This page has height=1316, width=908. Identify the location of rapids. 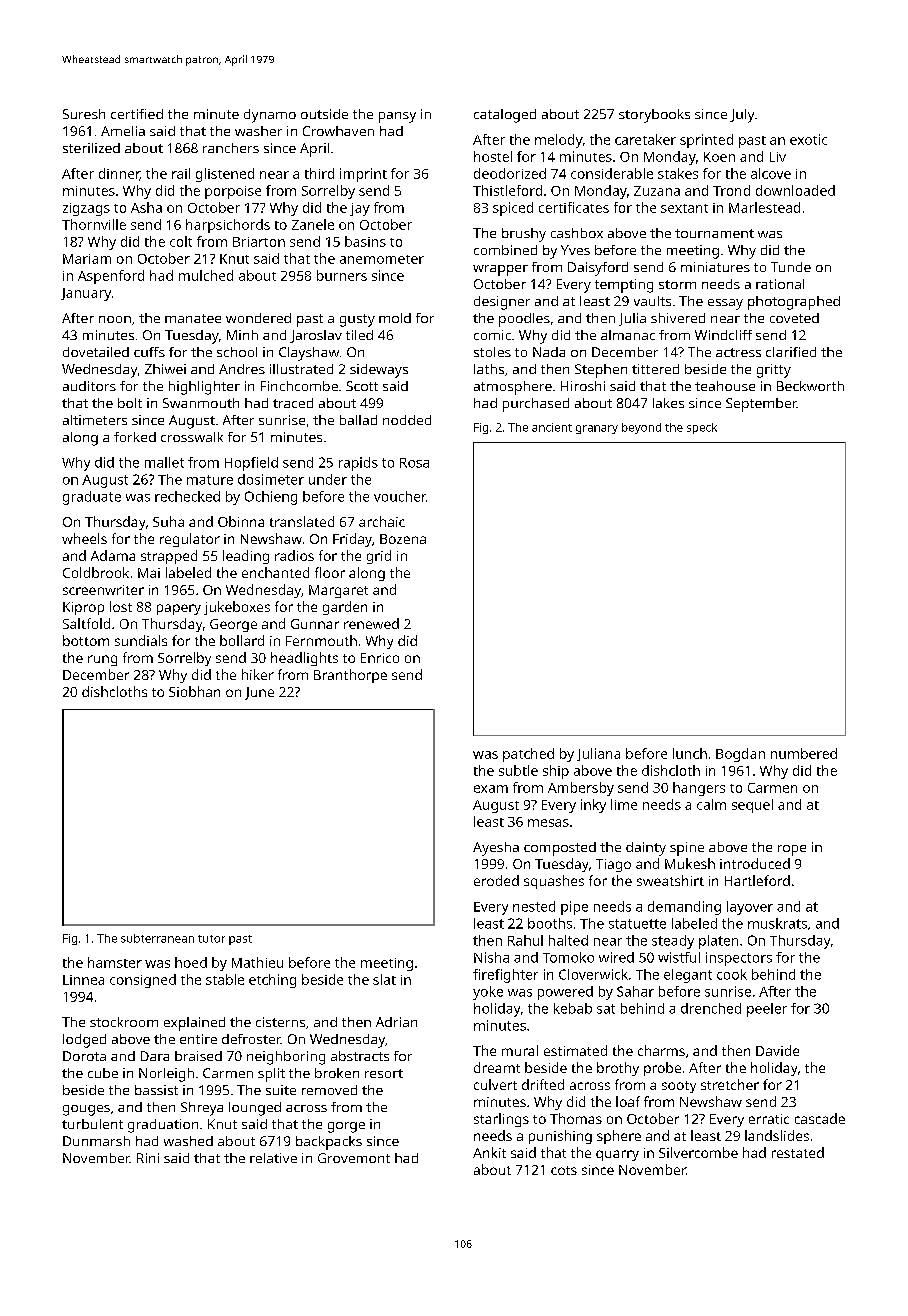
(358, 464).
